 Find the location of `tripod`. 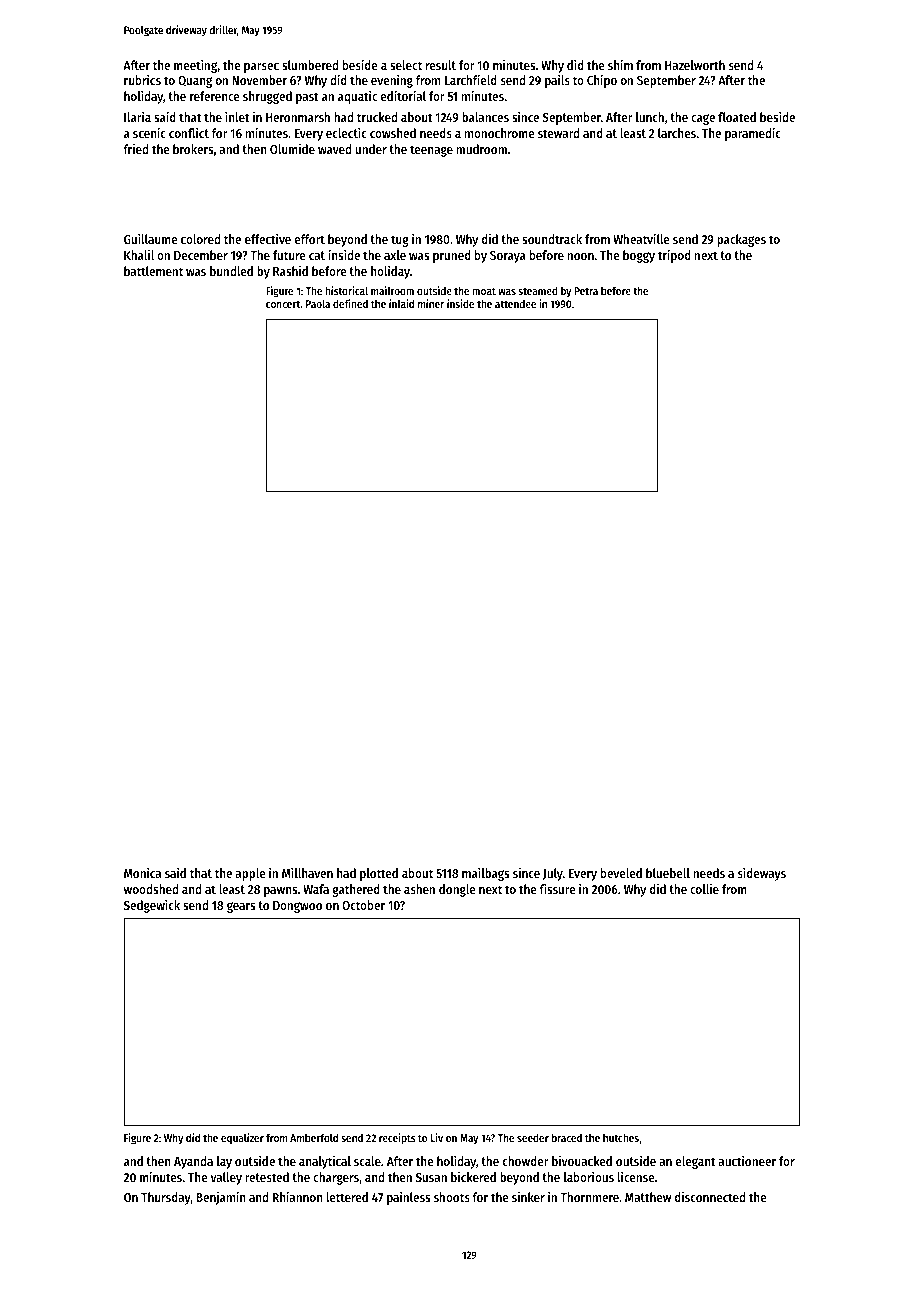

tripod is located at coordinates (674, 256).
